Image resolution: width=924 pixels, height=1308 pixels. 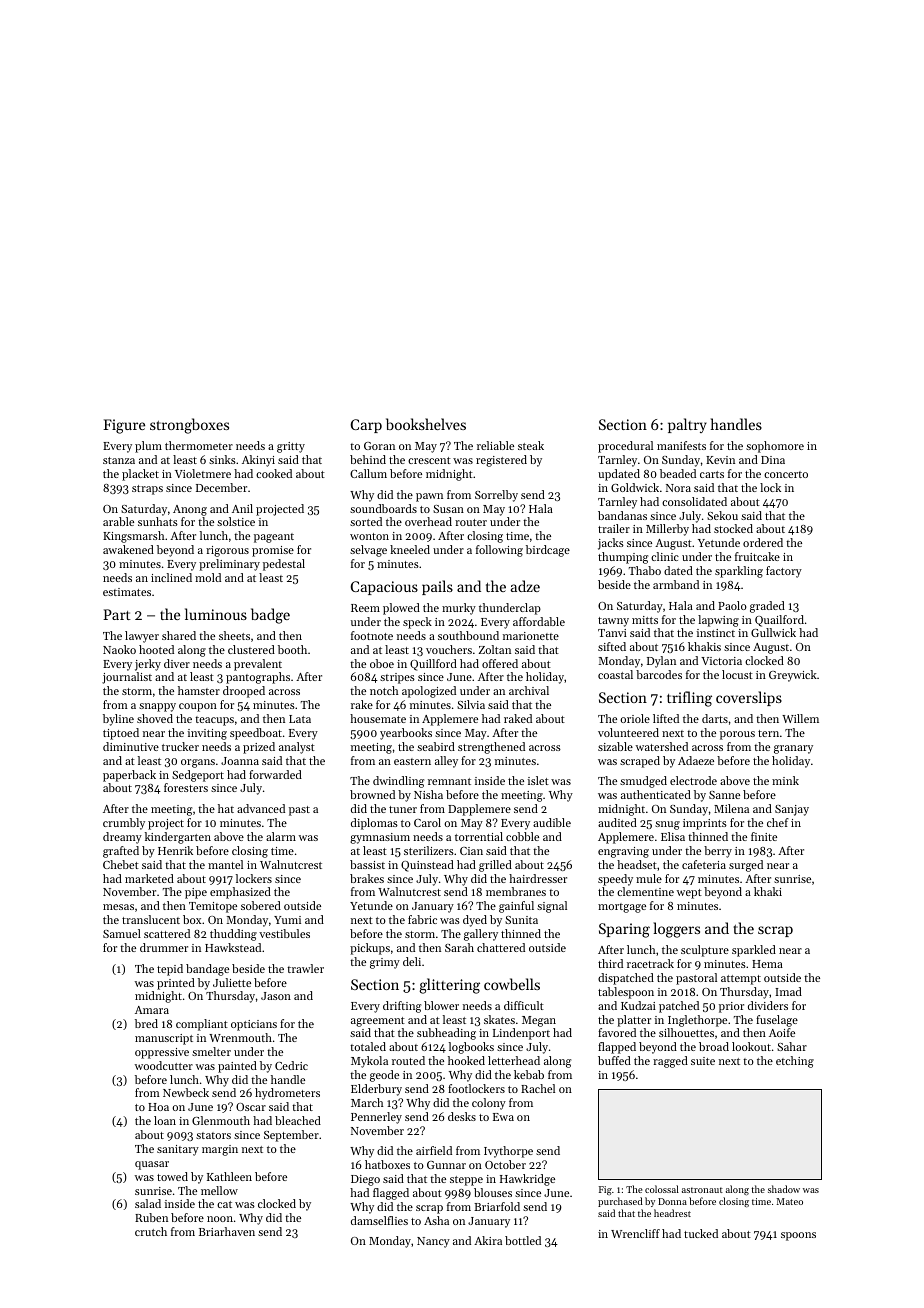 What do you see at coordinates (612, 646) in the screenshot?
I see `sifted` at bounding box center [612, 646].
